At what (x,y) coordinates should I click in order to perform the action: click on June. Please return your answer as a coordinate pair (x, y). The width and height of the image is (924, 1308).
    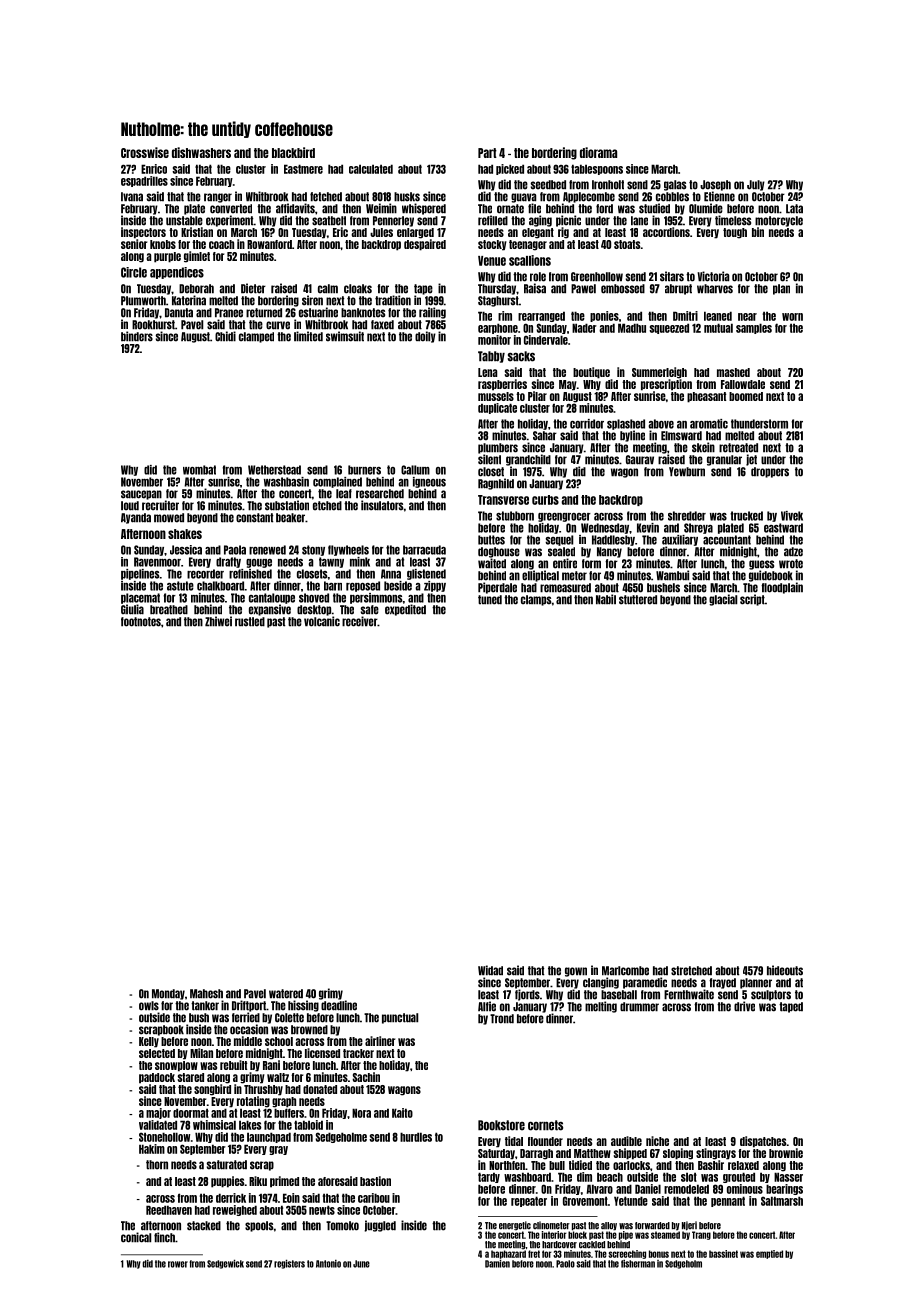
    Looking at the image, I should click on (361, 1264).
